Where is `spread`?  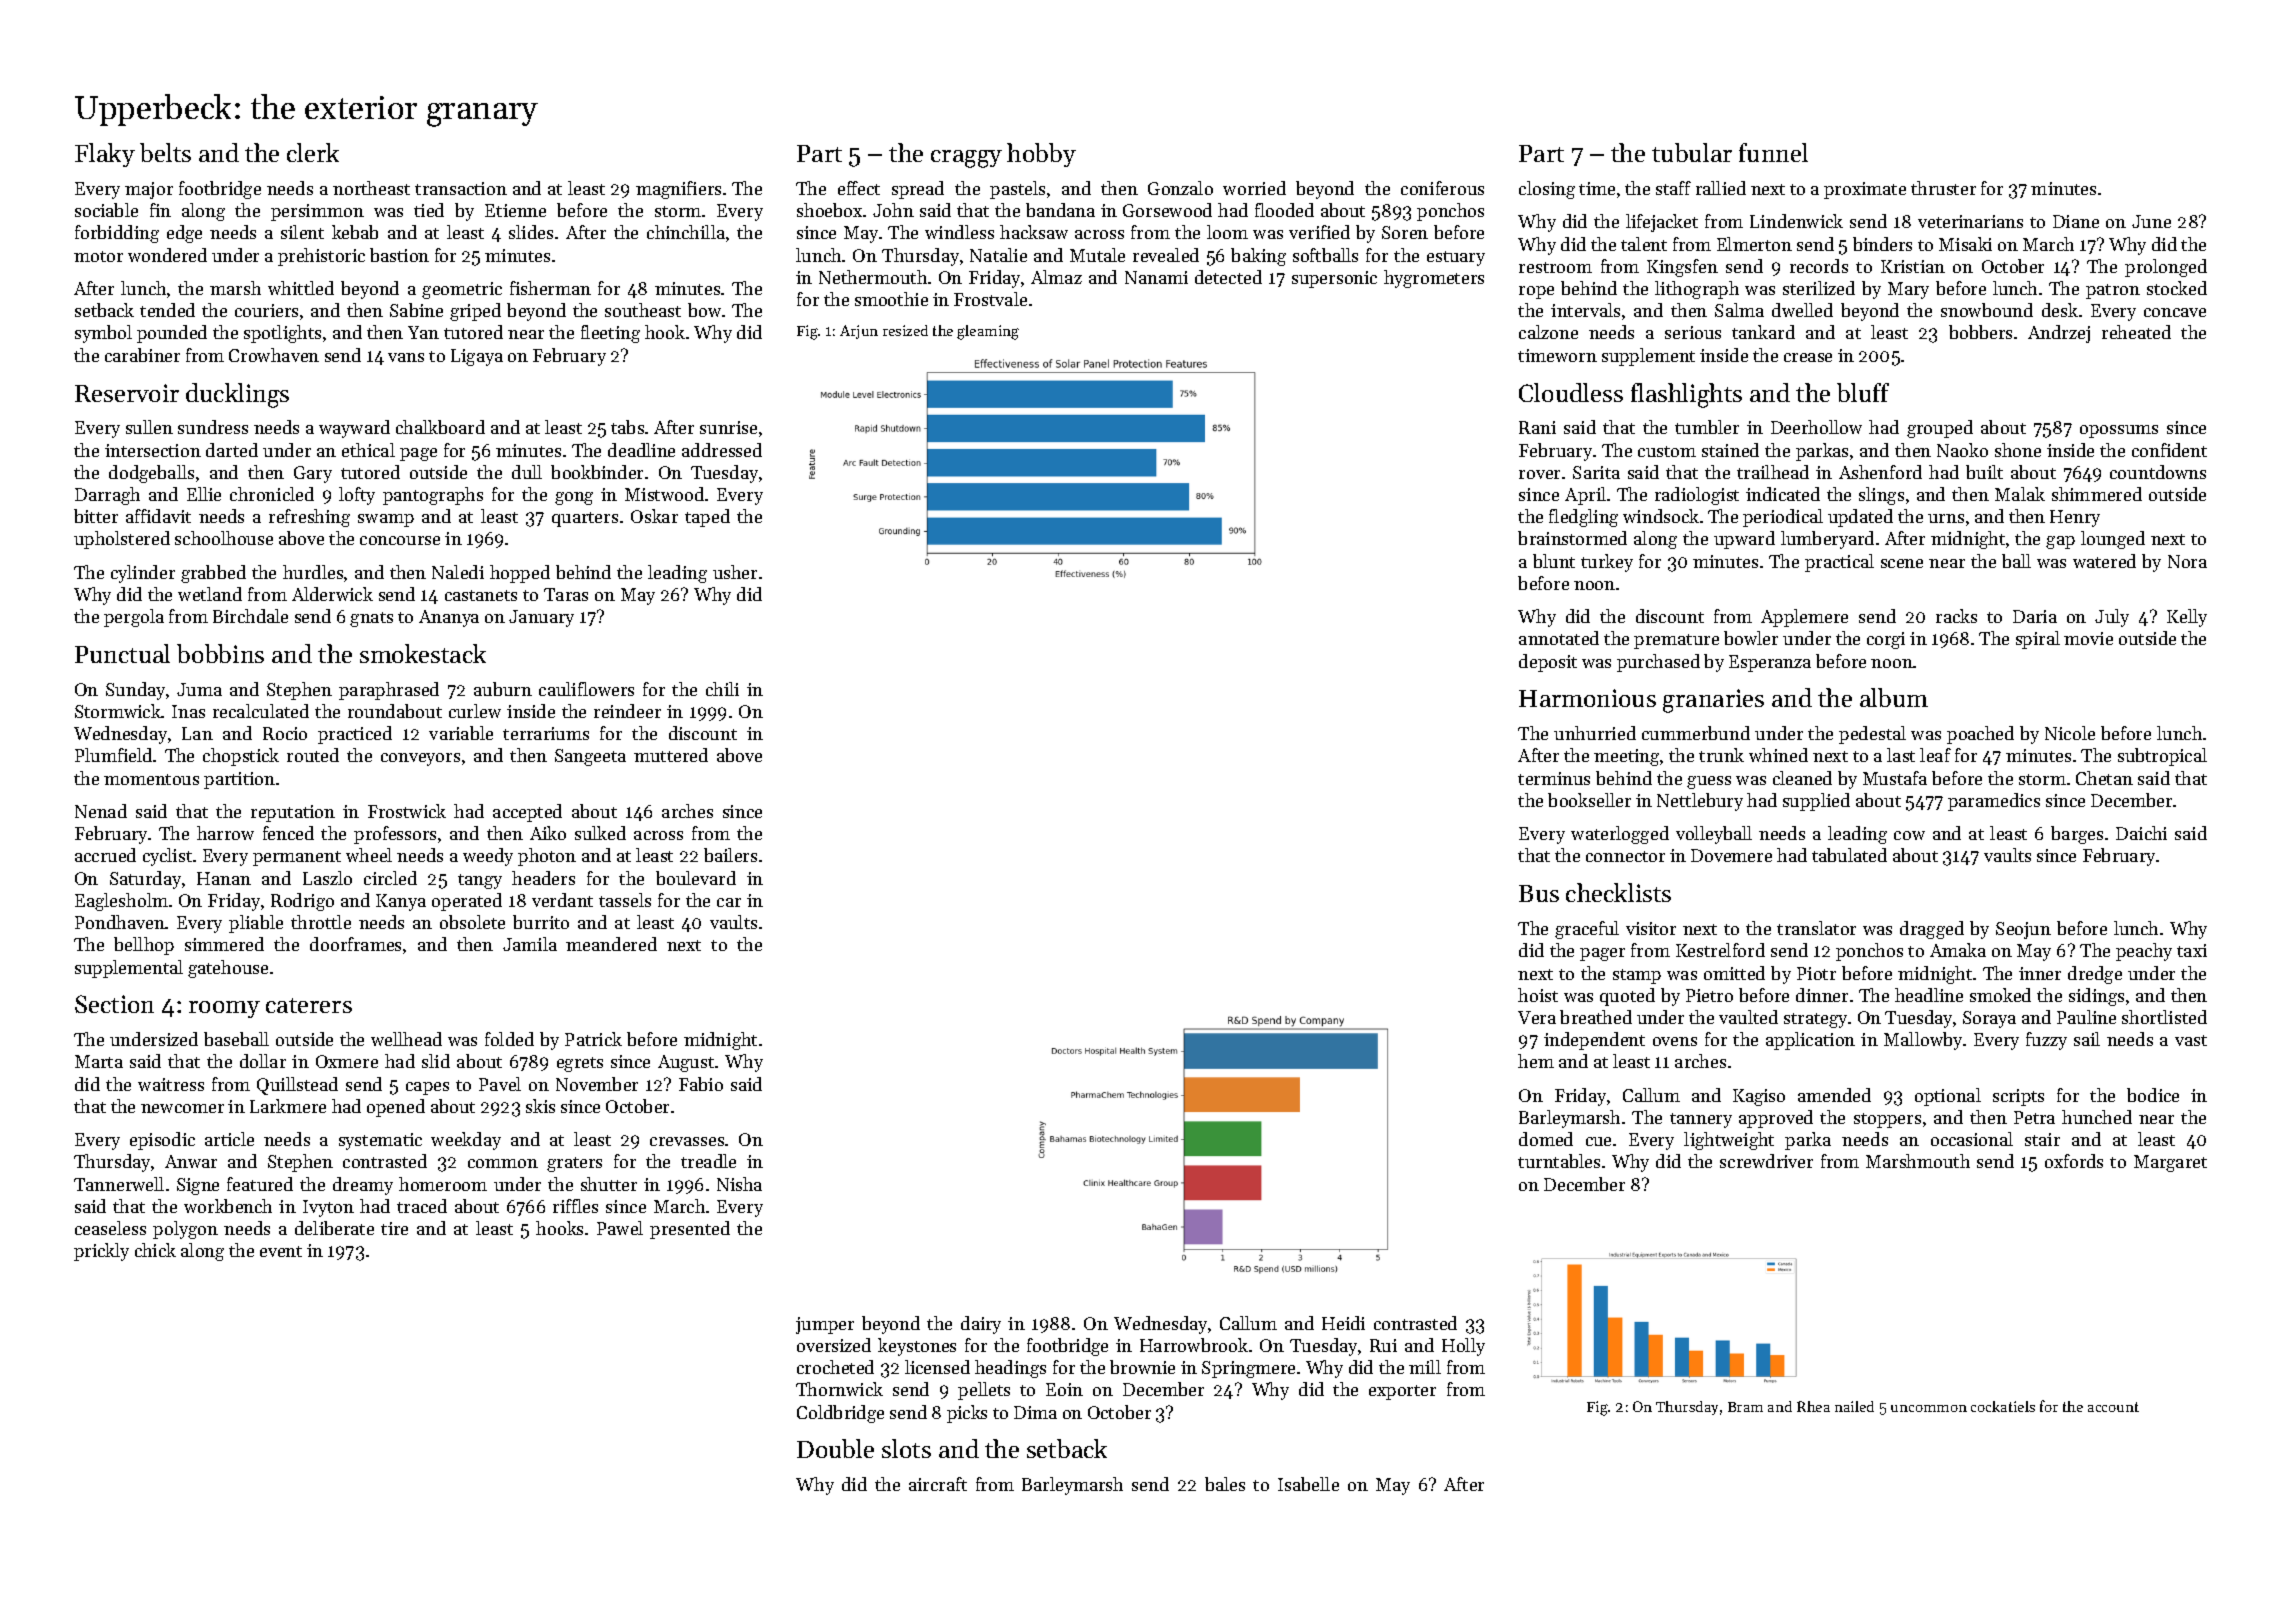
spread is located at coordinates (918, 190).
